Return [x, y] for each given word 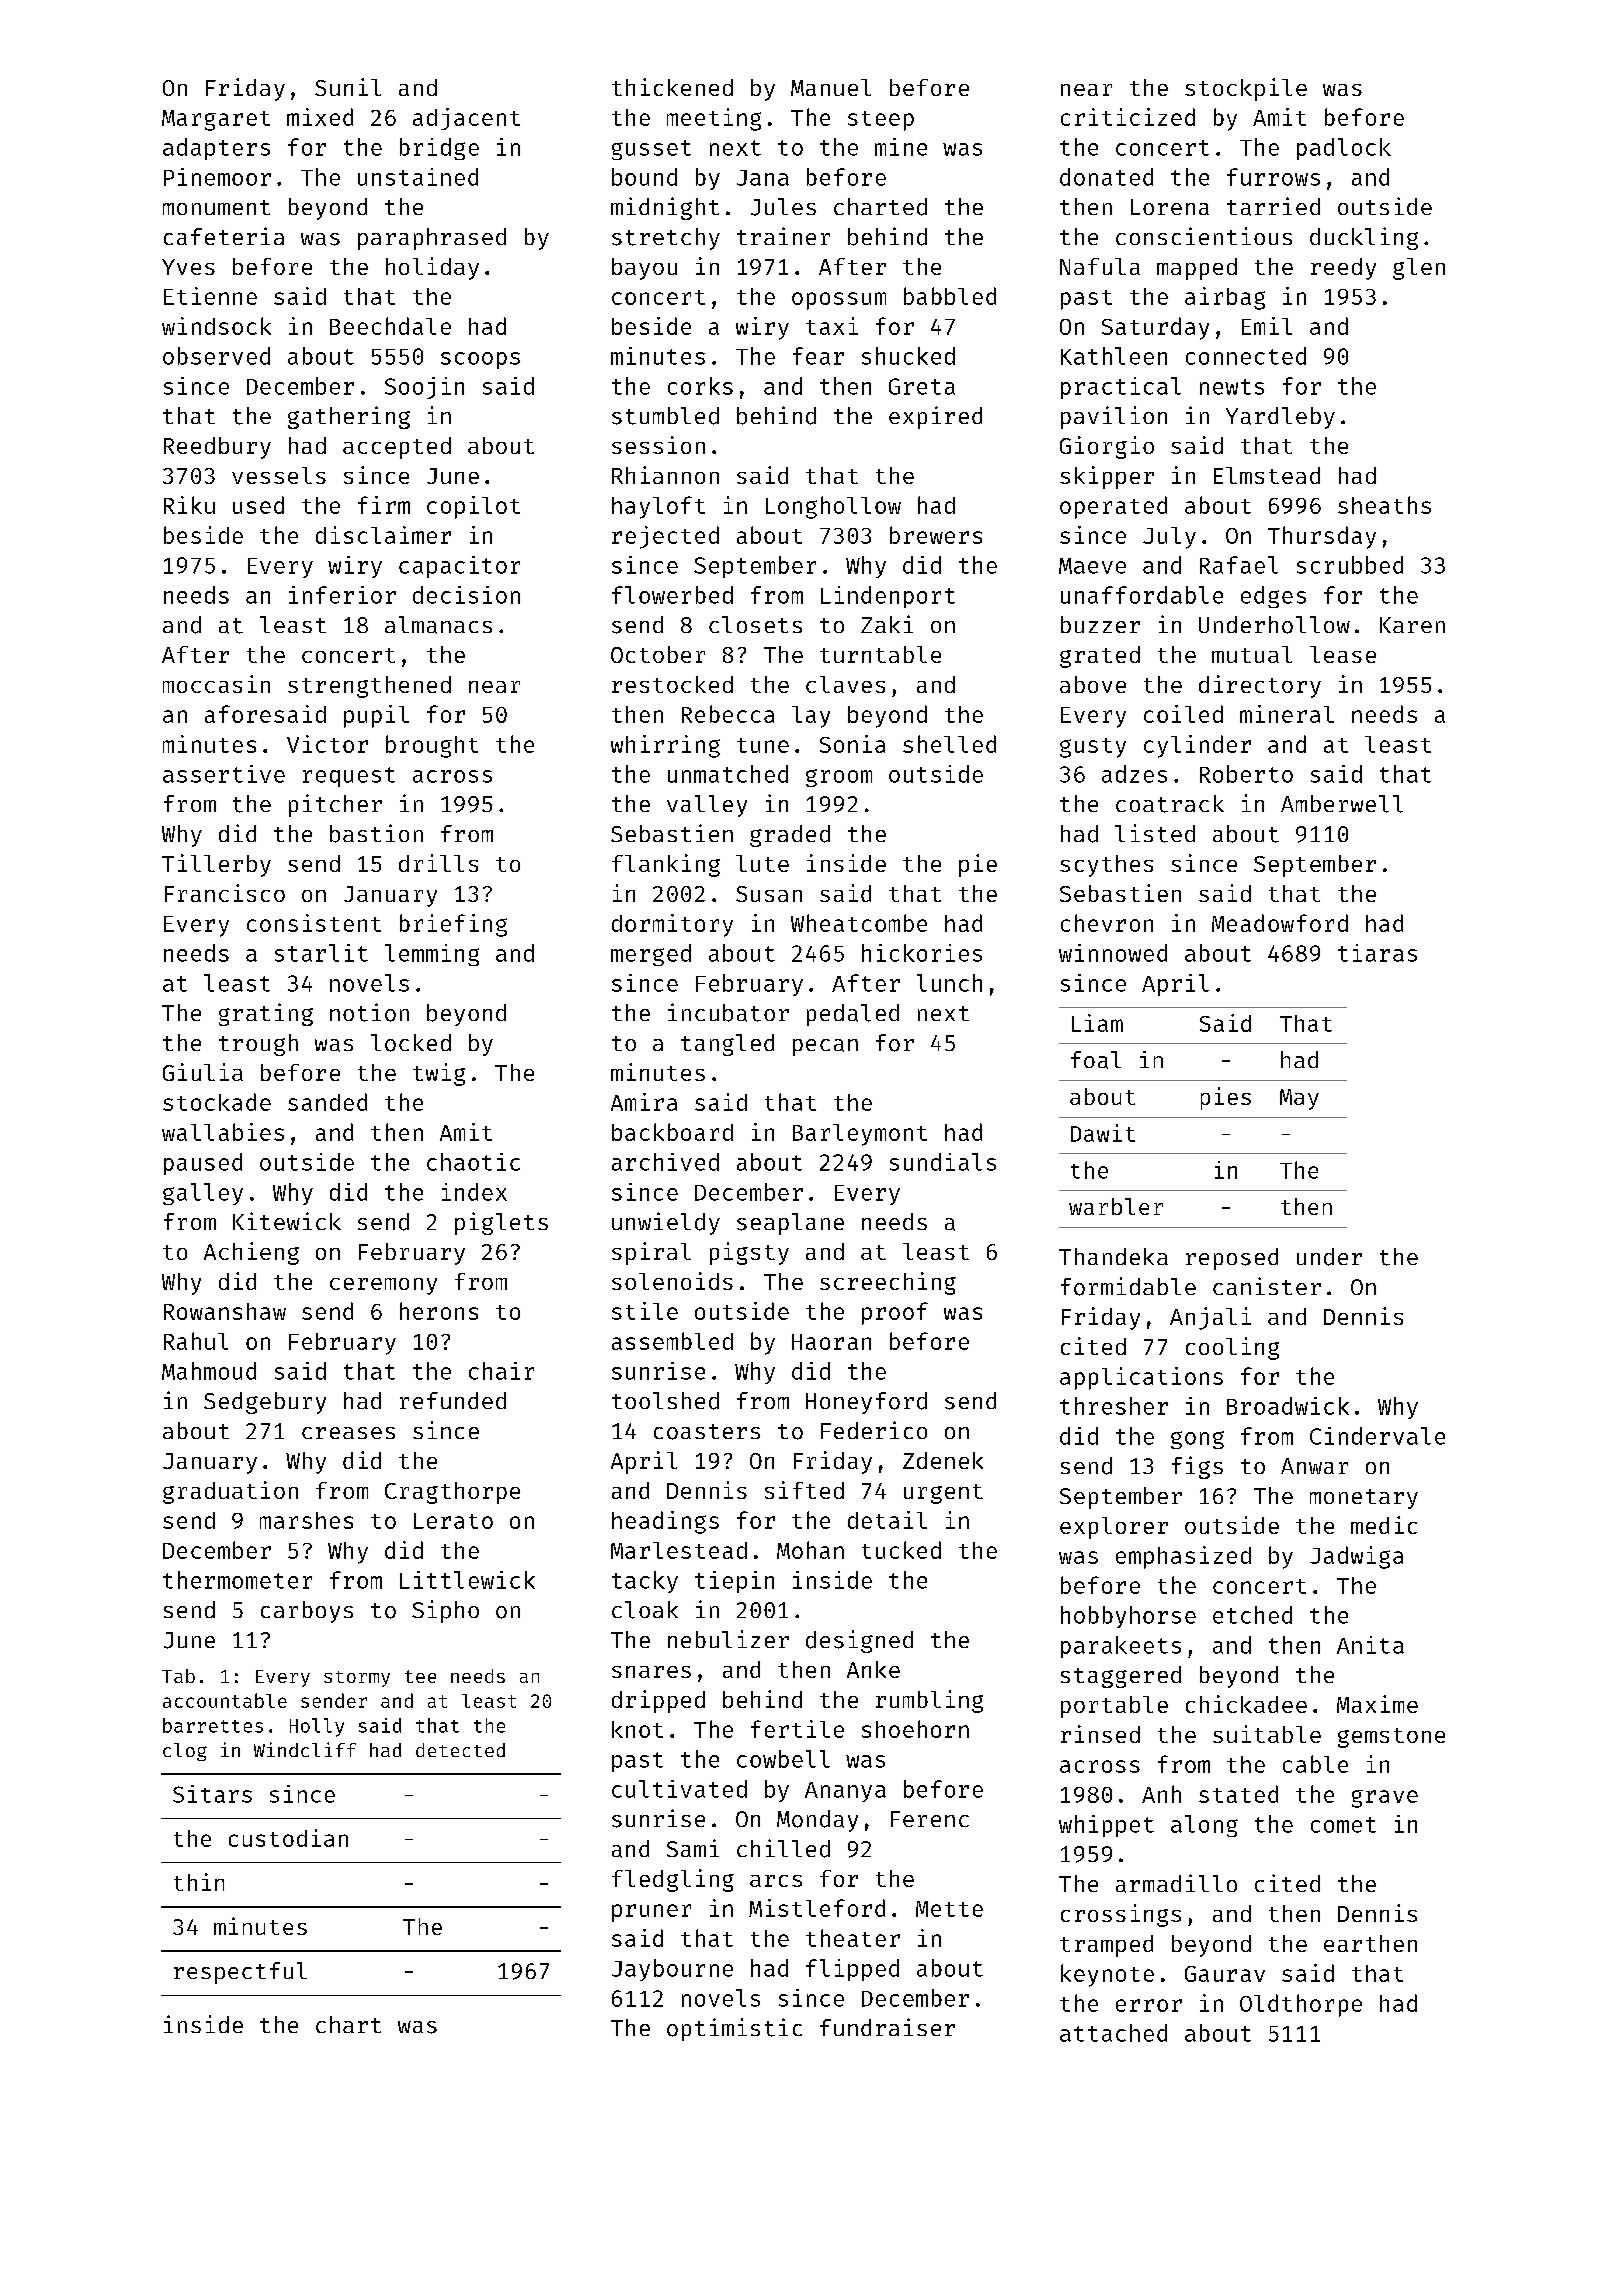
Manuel [831, 87]
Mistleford [817, 1908]
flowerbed [672, 595]
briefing [453, 925]
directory [1260, 686]
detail [887, 1520]
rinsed [1100, 1734]
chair [501, 1371]
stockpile [1246, 89]
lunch [949, 983]
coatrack [1170, 804]
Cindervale [1377, 1436]
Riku [189, 505]
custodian [288, 1838]
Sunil [348, 87]
